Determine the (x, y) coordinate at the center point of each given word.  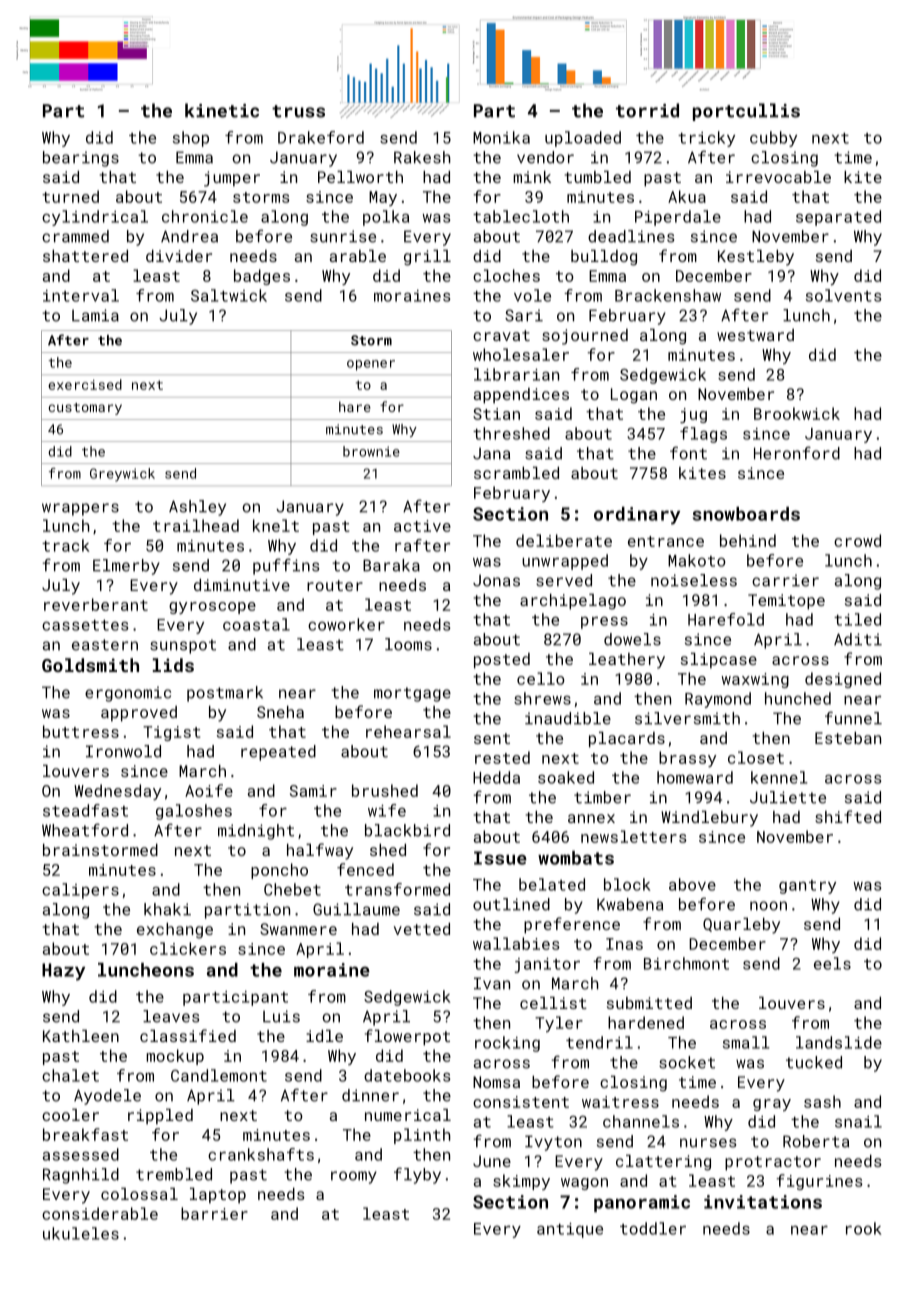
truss (298, 111)
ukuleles (81, 1233)
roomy (354, 1177)
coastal (256, 624)
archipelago (573, 602)
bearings (81, 159)
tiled (857, 619)
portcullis (746, 112)
